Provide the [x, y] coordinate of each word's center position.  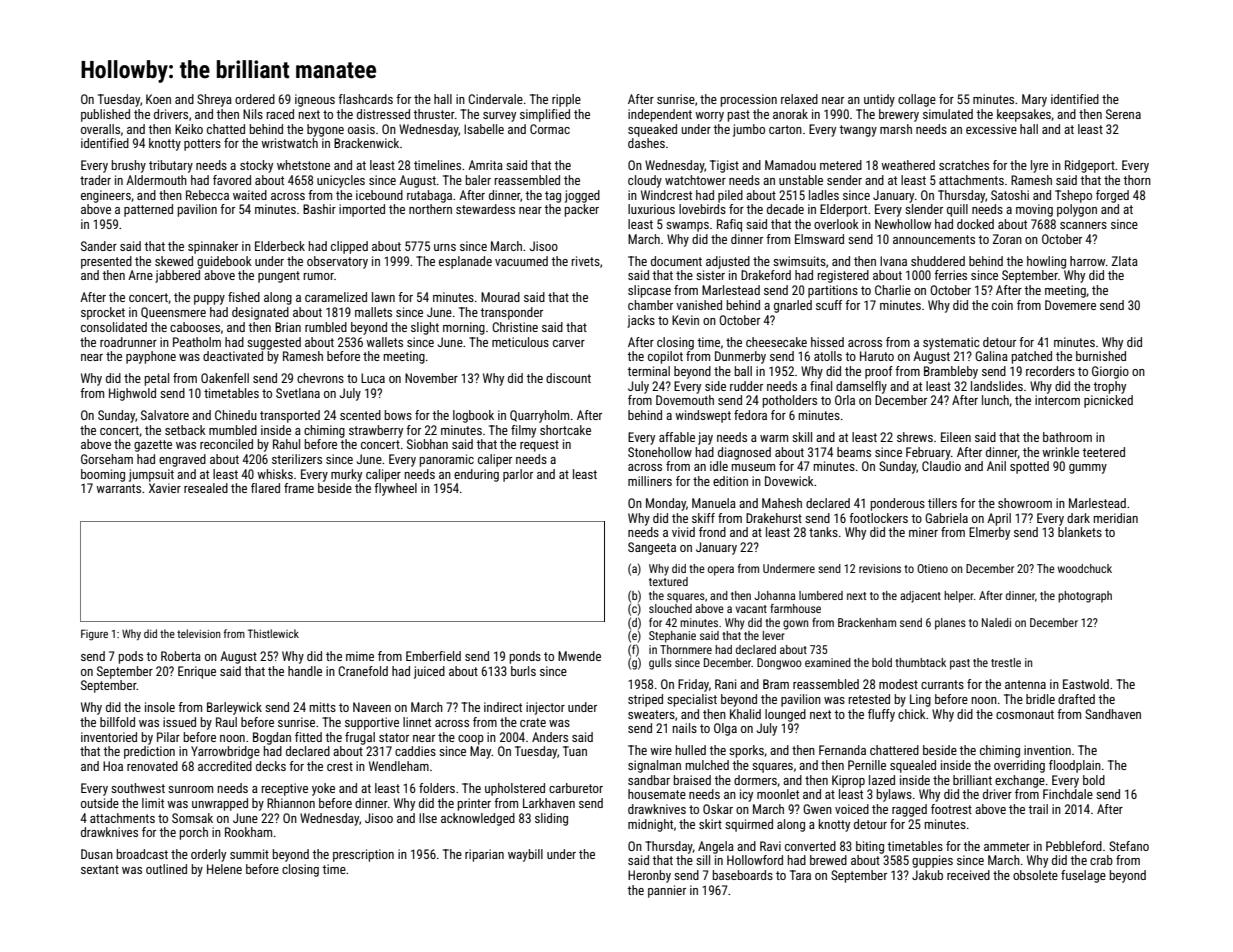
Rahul [286, 444]
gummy [1088, 469]
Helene [224, 869]
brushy [129, 166]
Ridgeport [1090, 166]
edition [730, 481]
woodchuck [1085, 568]
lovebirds [702, 209]
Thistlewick [273, 633]
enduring [476, 475]
